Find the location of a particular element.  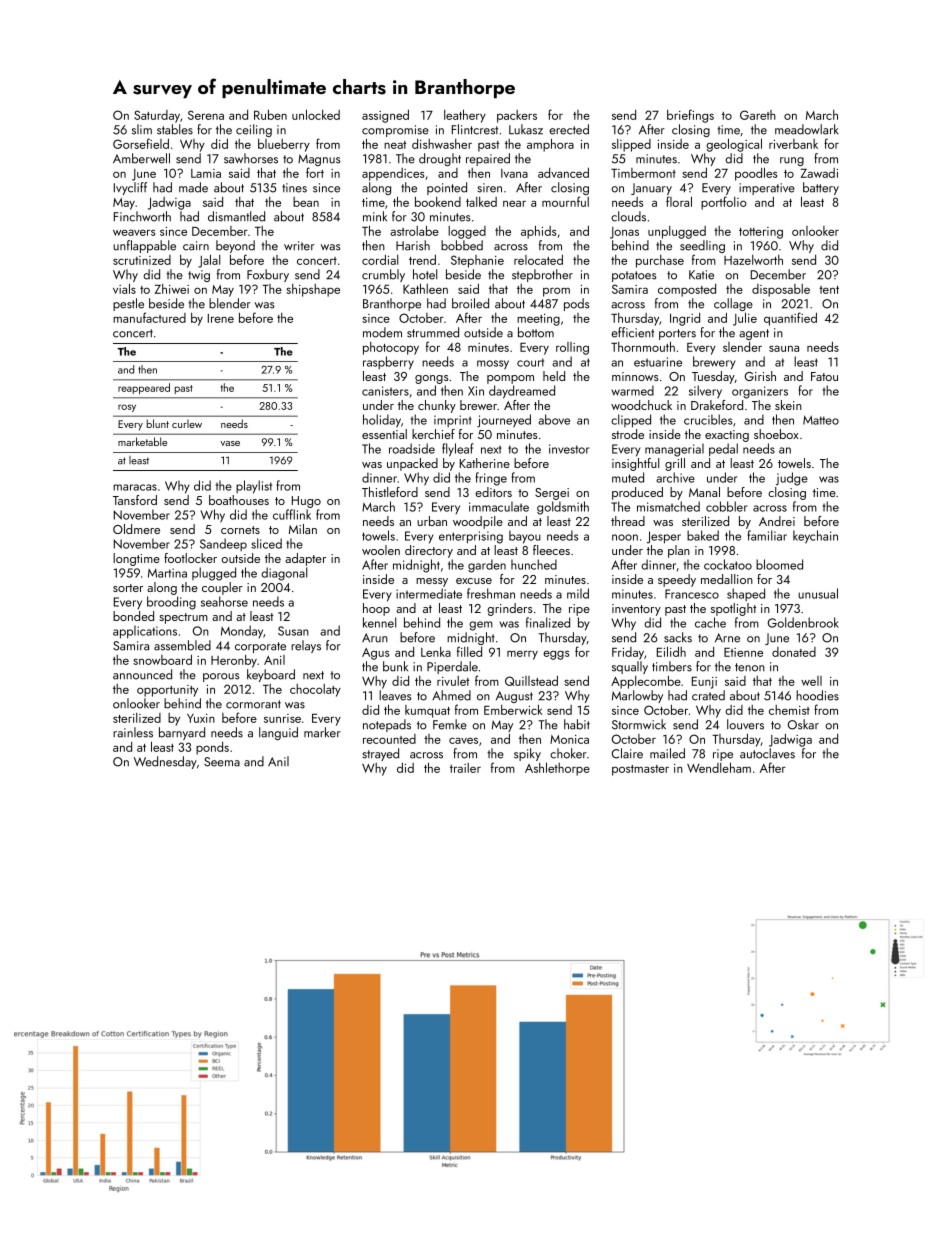

Gareth is located at coordinates (758, 115).
